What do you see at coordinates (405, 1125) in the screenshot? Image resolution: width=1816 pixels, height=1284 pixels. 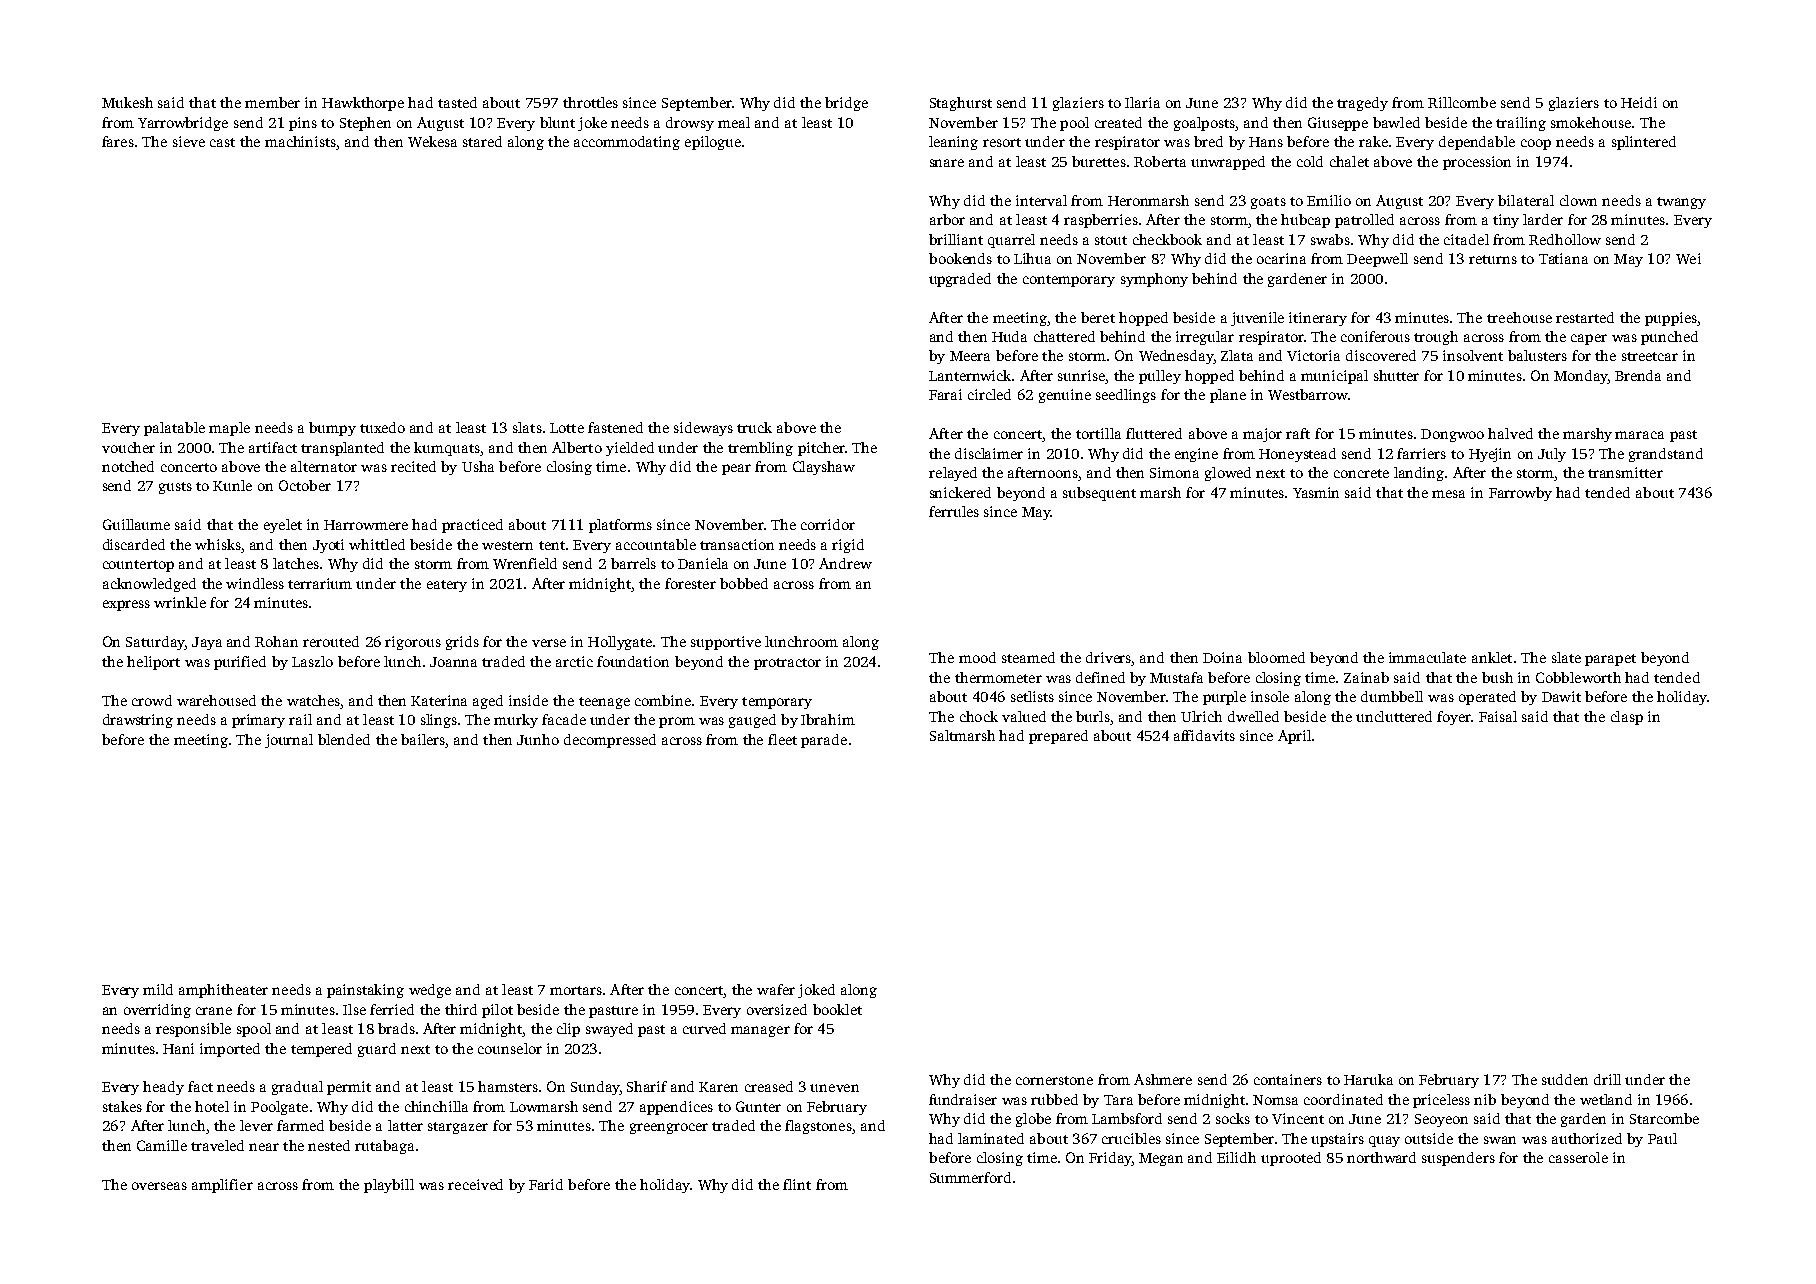 I see `latter` at bounding box center [405, 1125].
